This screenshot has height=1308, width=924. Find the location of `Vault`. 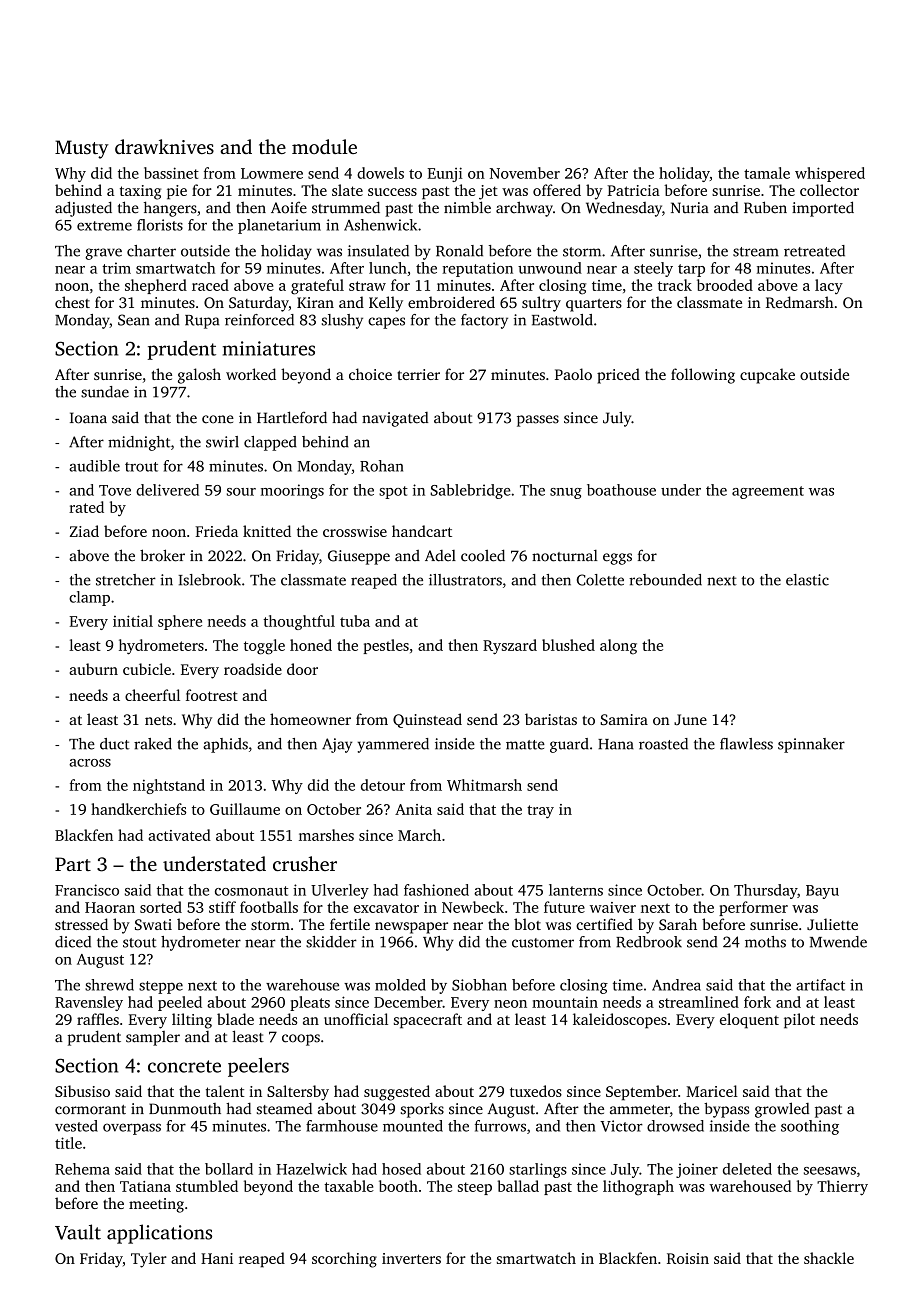

Vault is located at coordinates (78, 1232).
